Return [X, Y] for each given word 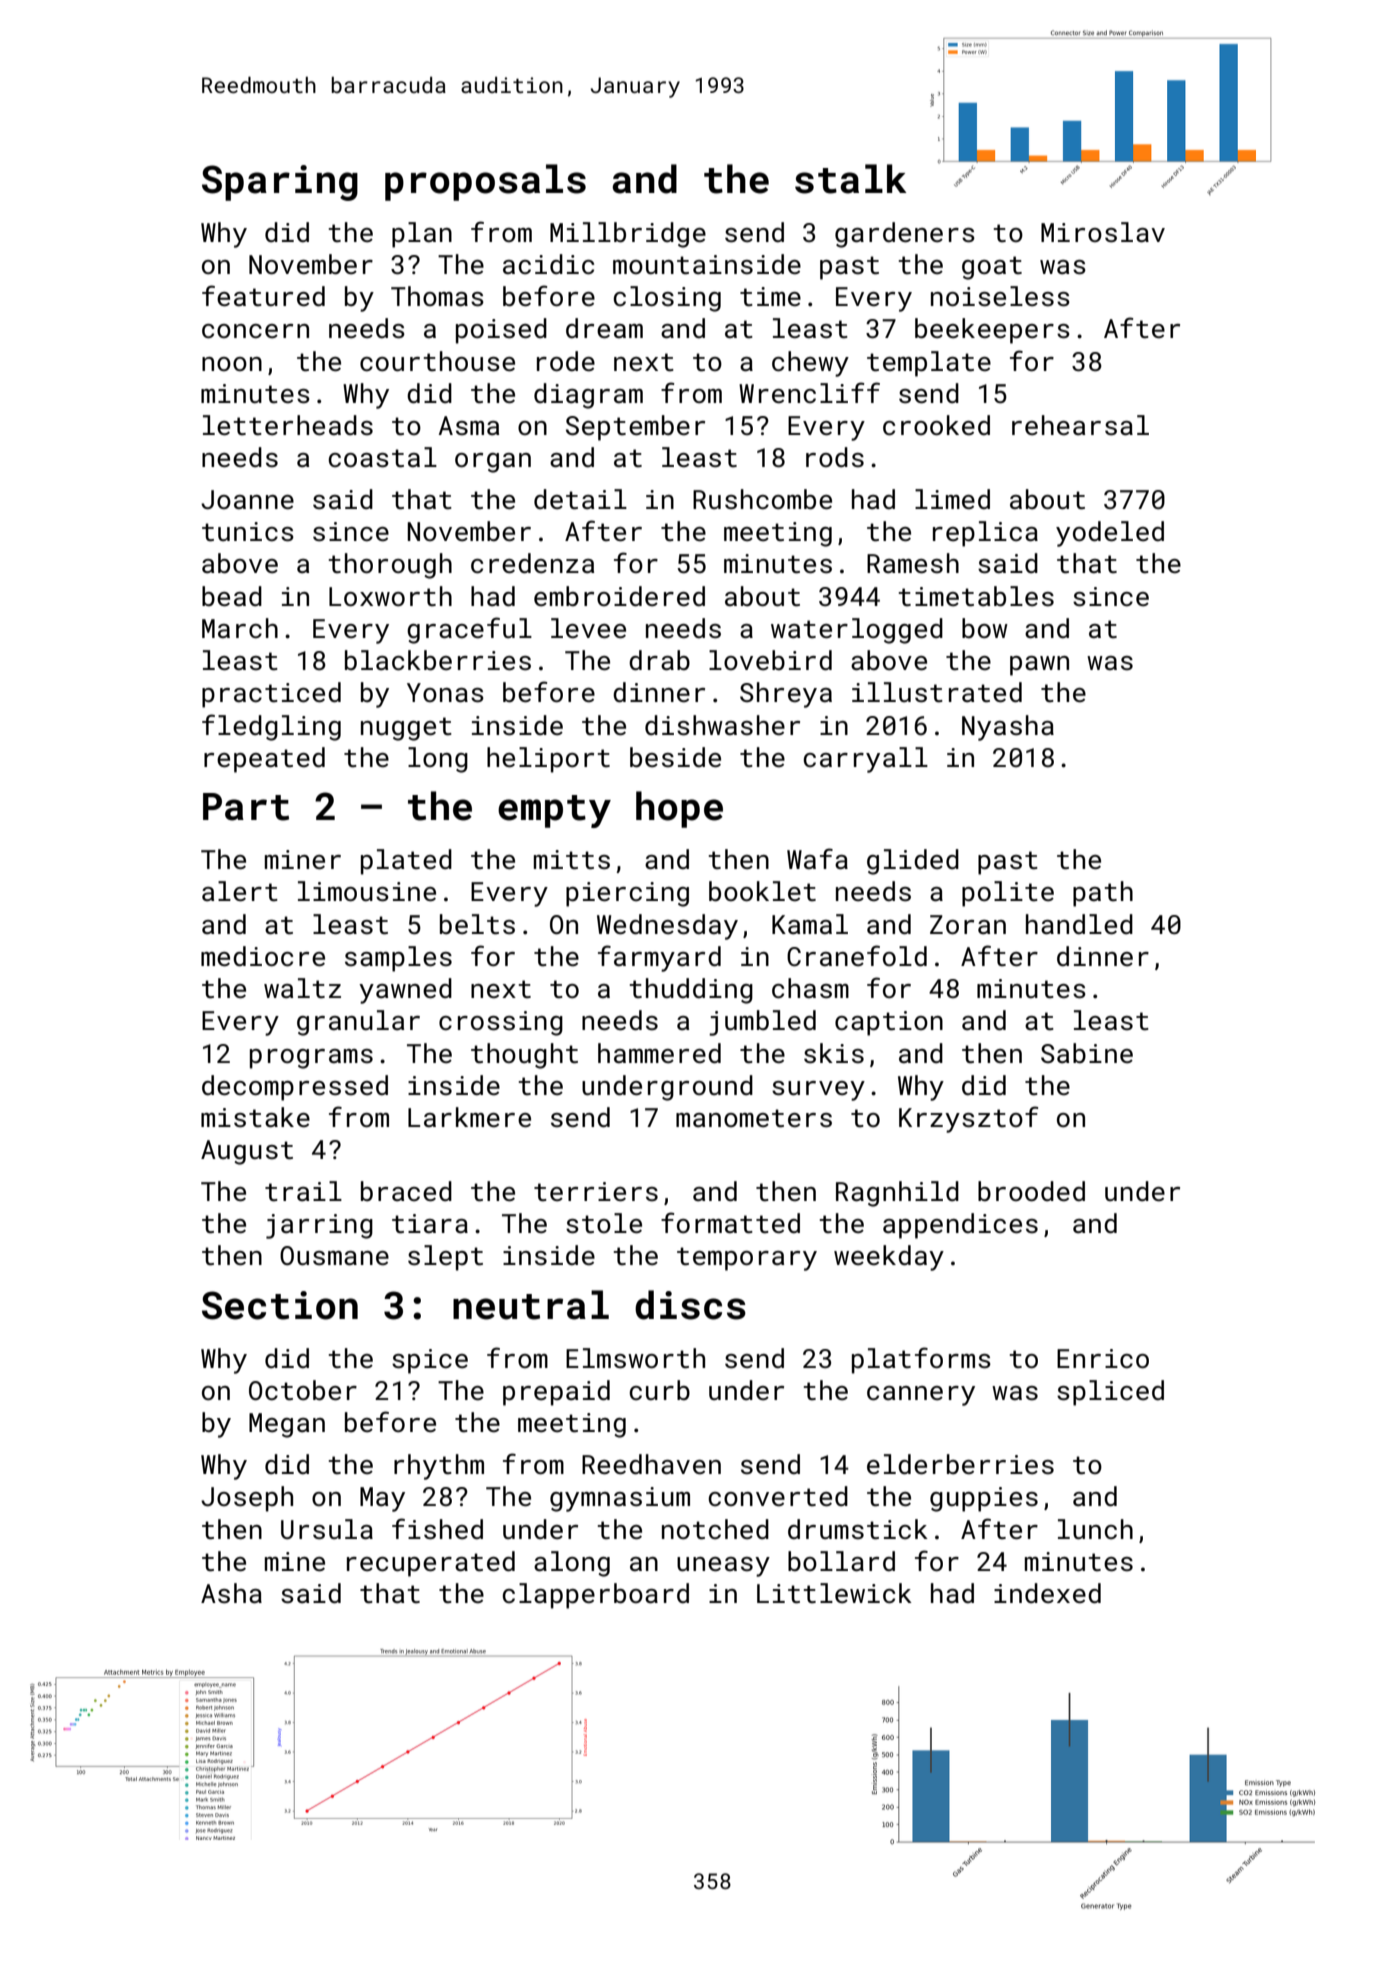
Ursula [327, 1529]
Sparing [280, 183]
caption [889, 1023]
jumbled [762, 1023]
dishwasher [722, 725]
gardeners [905, 235]
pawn [1039, 666]
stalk [851, 179]
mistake [255, 1117]
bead [232, 596]
